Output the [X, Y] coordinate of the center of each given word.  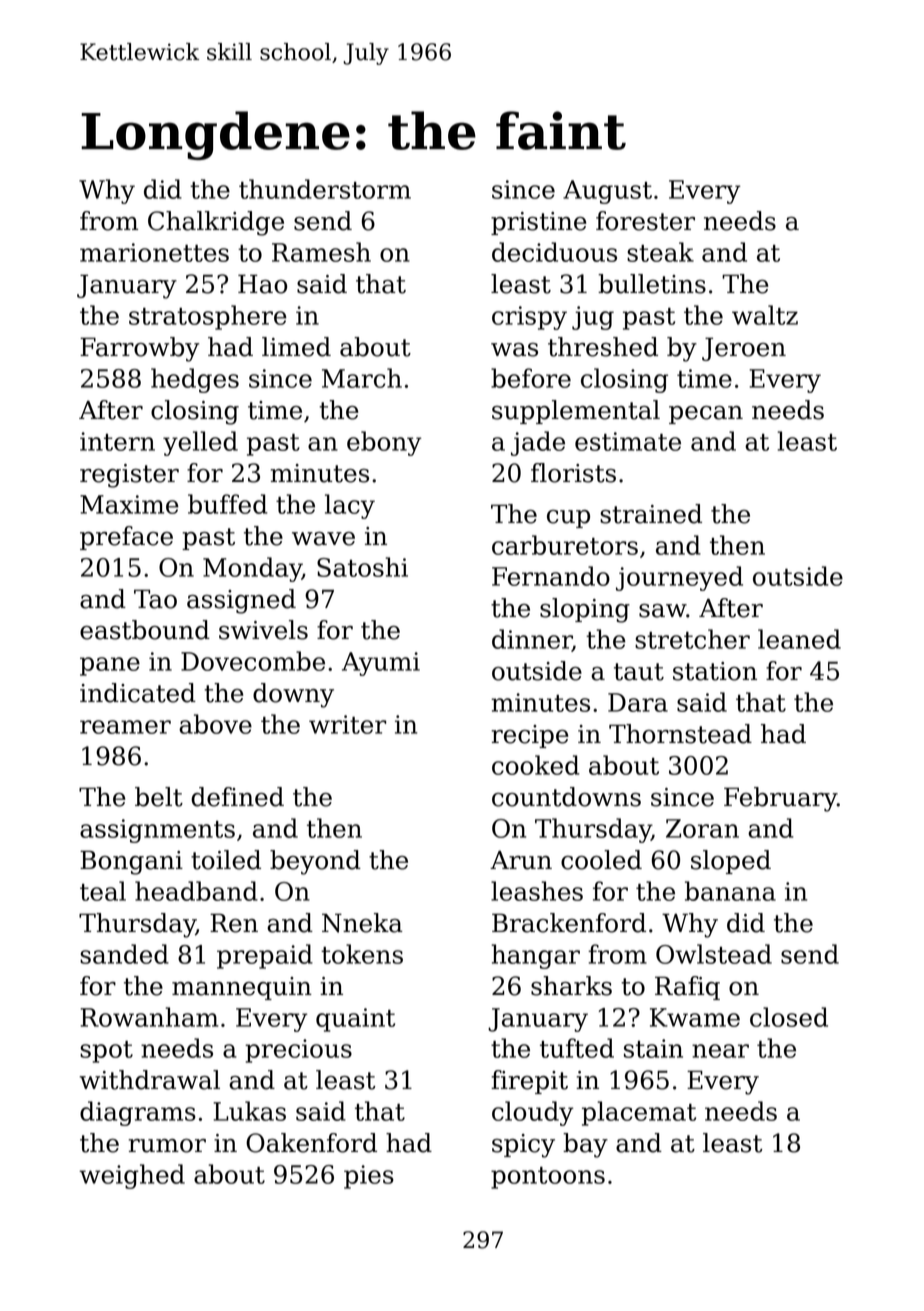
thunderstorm [325, 189]
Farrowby [139, 349]
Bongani [131, 862]
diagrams [138, 1113]
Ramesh [321, 252]
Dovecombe [253, 661]
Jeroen [744, 349]
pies [369, 1177]
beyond [315, 862]
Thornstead [680, 734]
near [720, 1051]
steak [660, 252]
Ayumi [381, 664]
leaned [799, 639]
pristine [538, 223]
